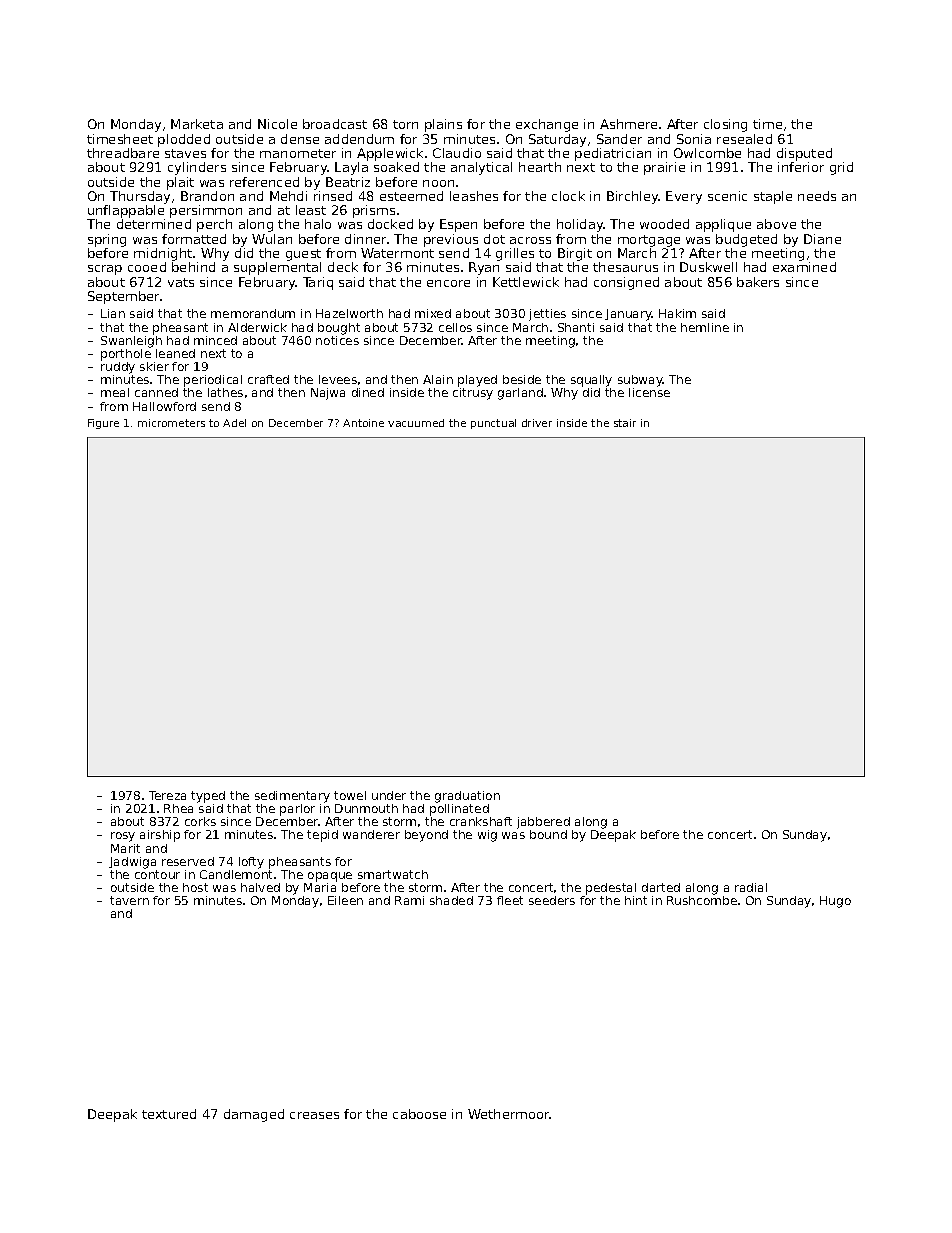  Describe the element at coordinates (185, 153) in the screenshot. I see `staves` at that location.
